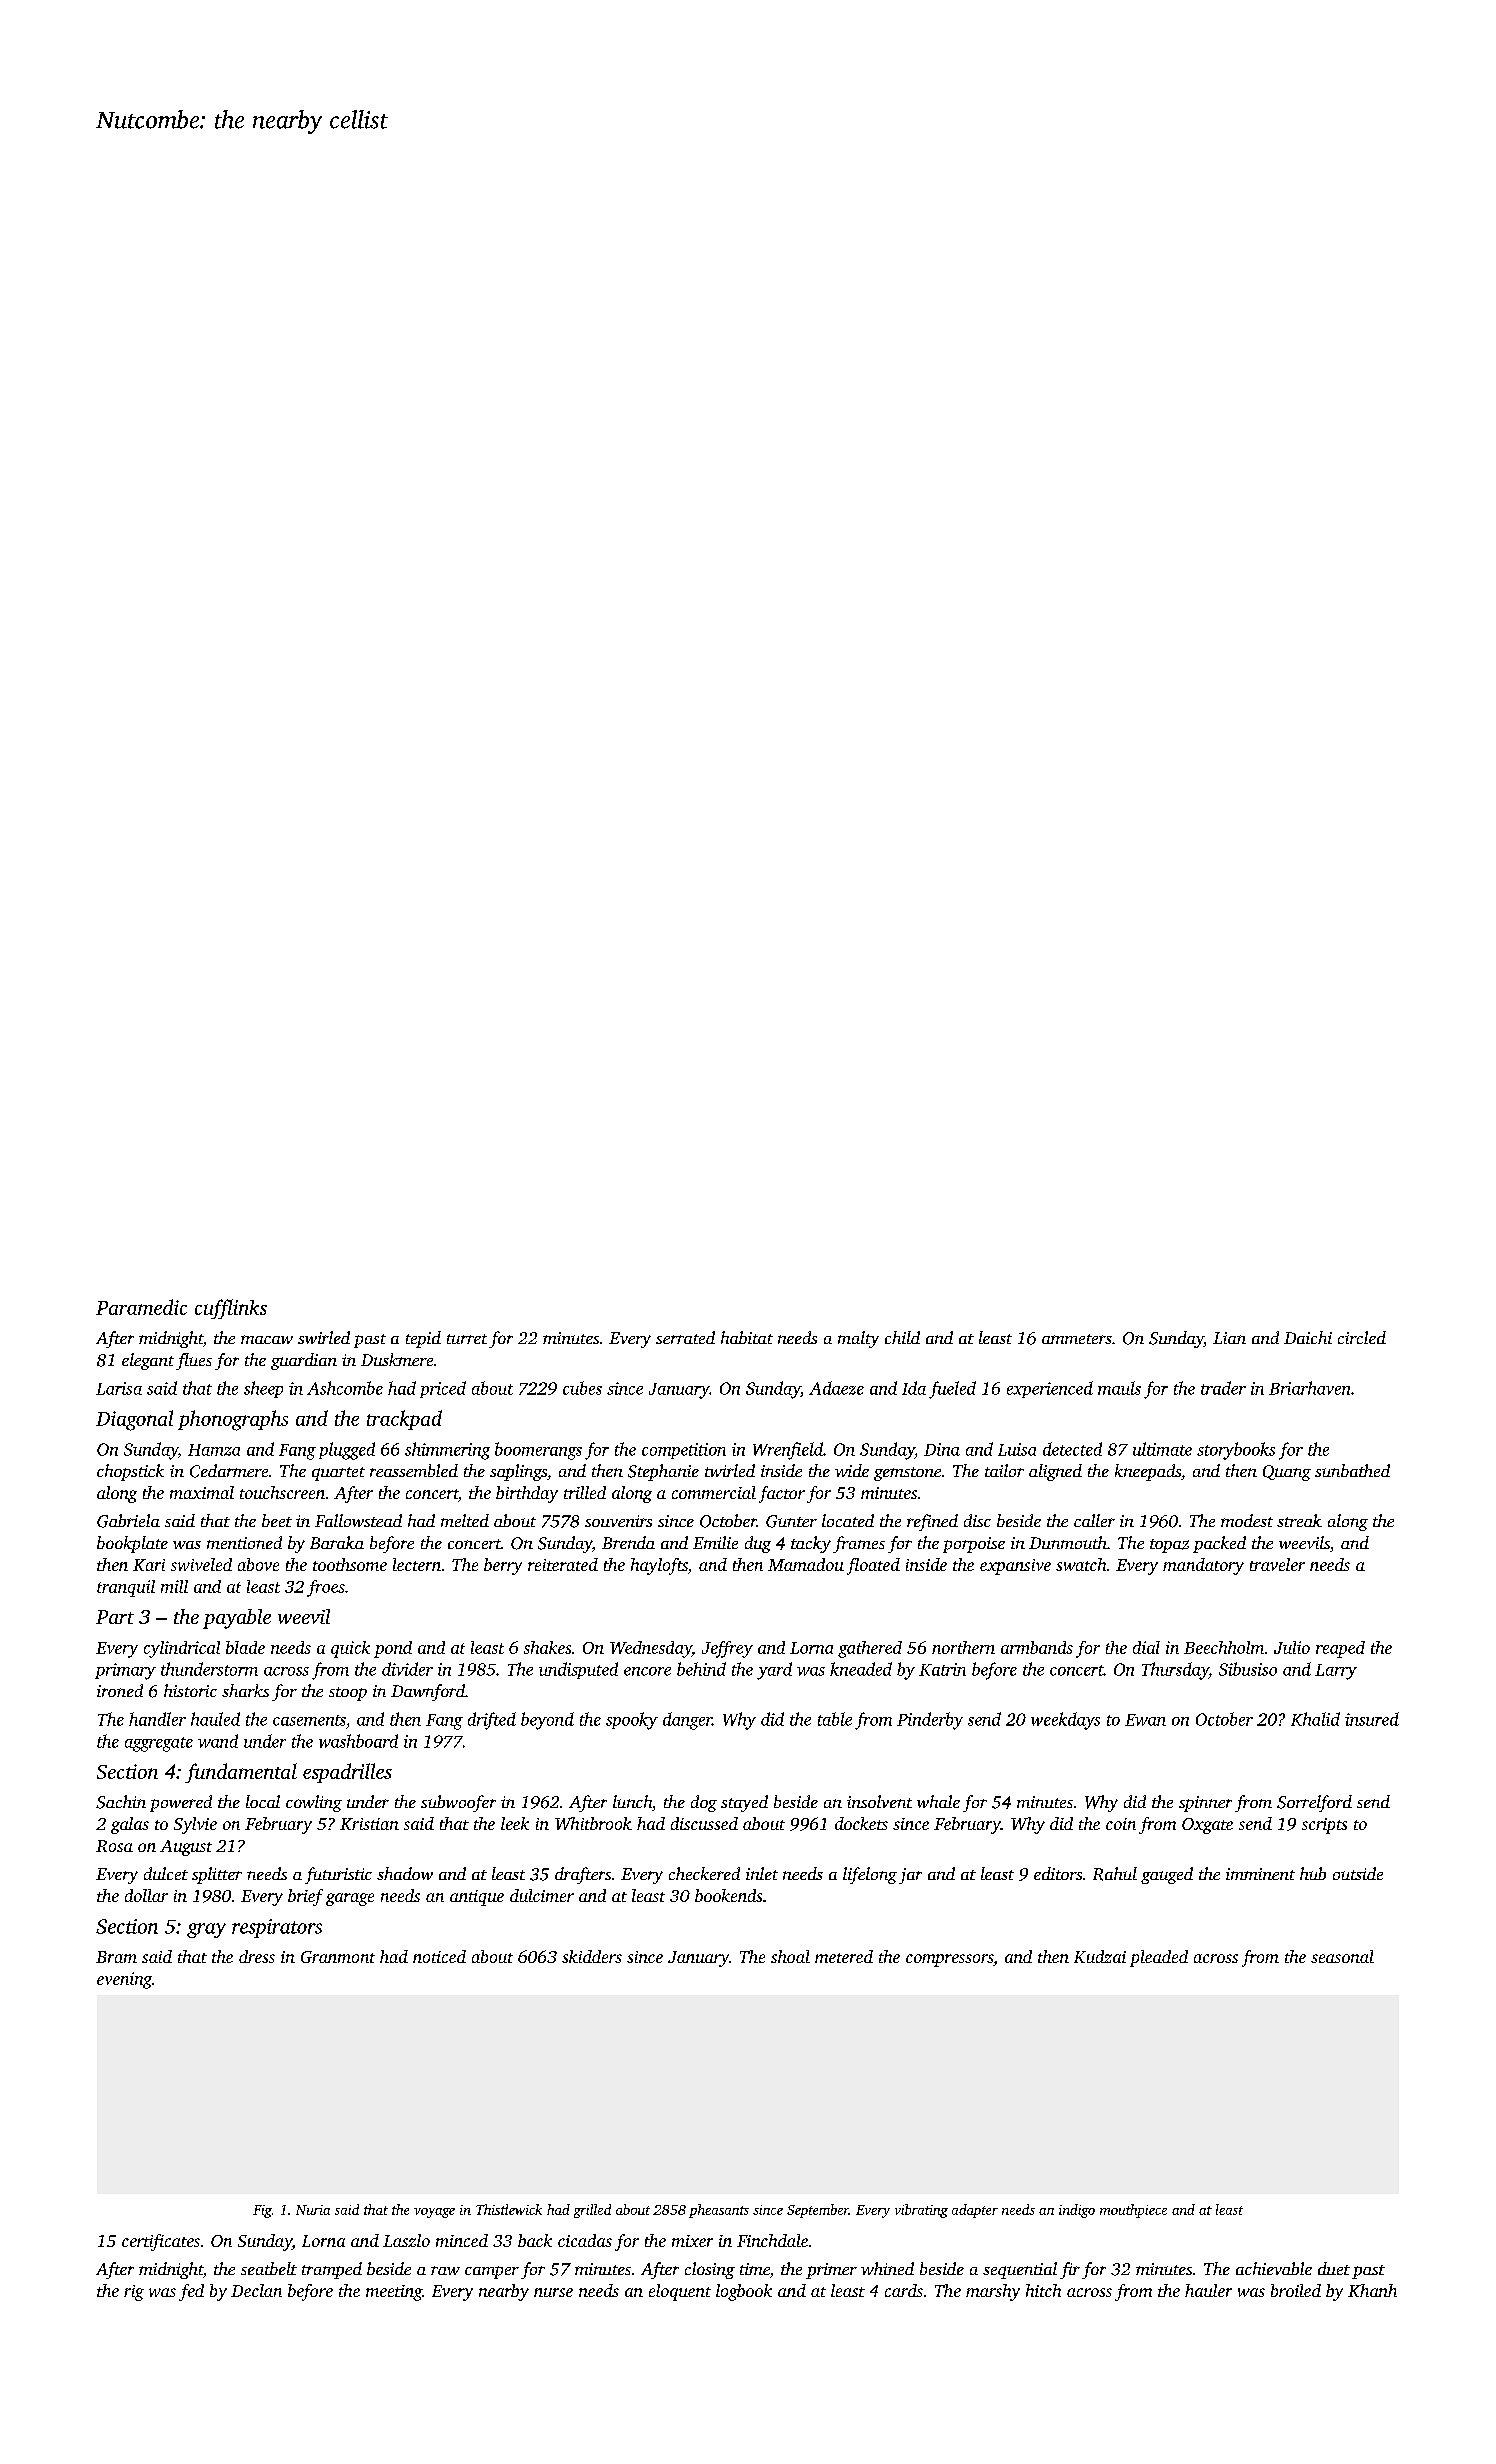  What do you see at coordinates (423, 1339) in the screenshot?
I see `tepid` at bounding box center [423, 1339].
